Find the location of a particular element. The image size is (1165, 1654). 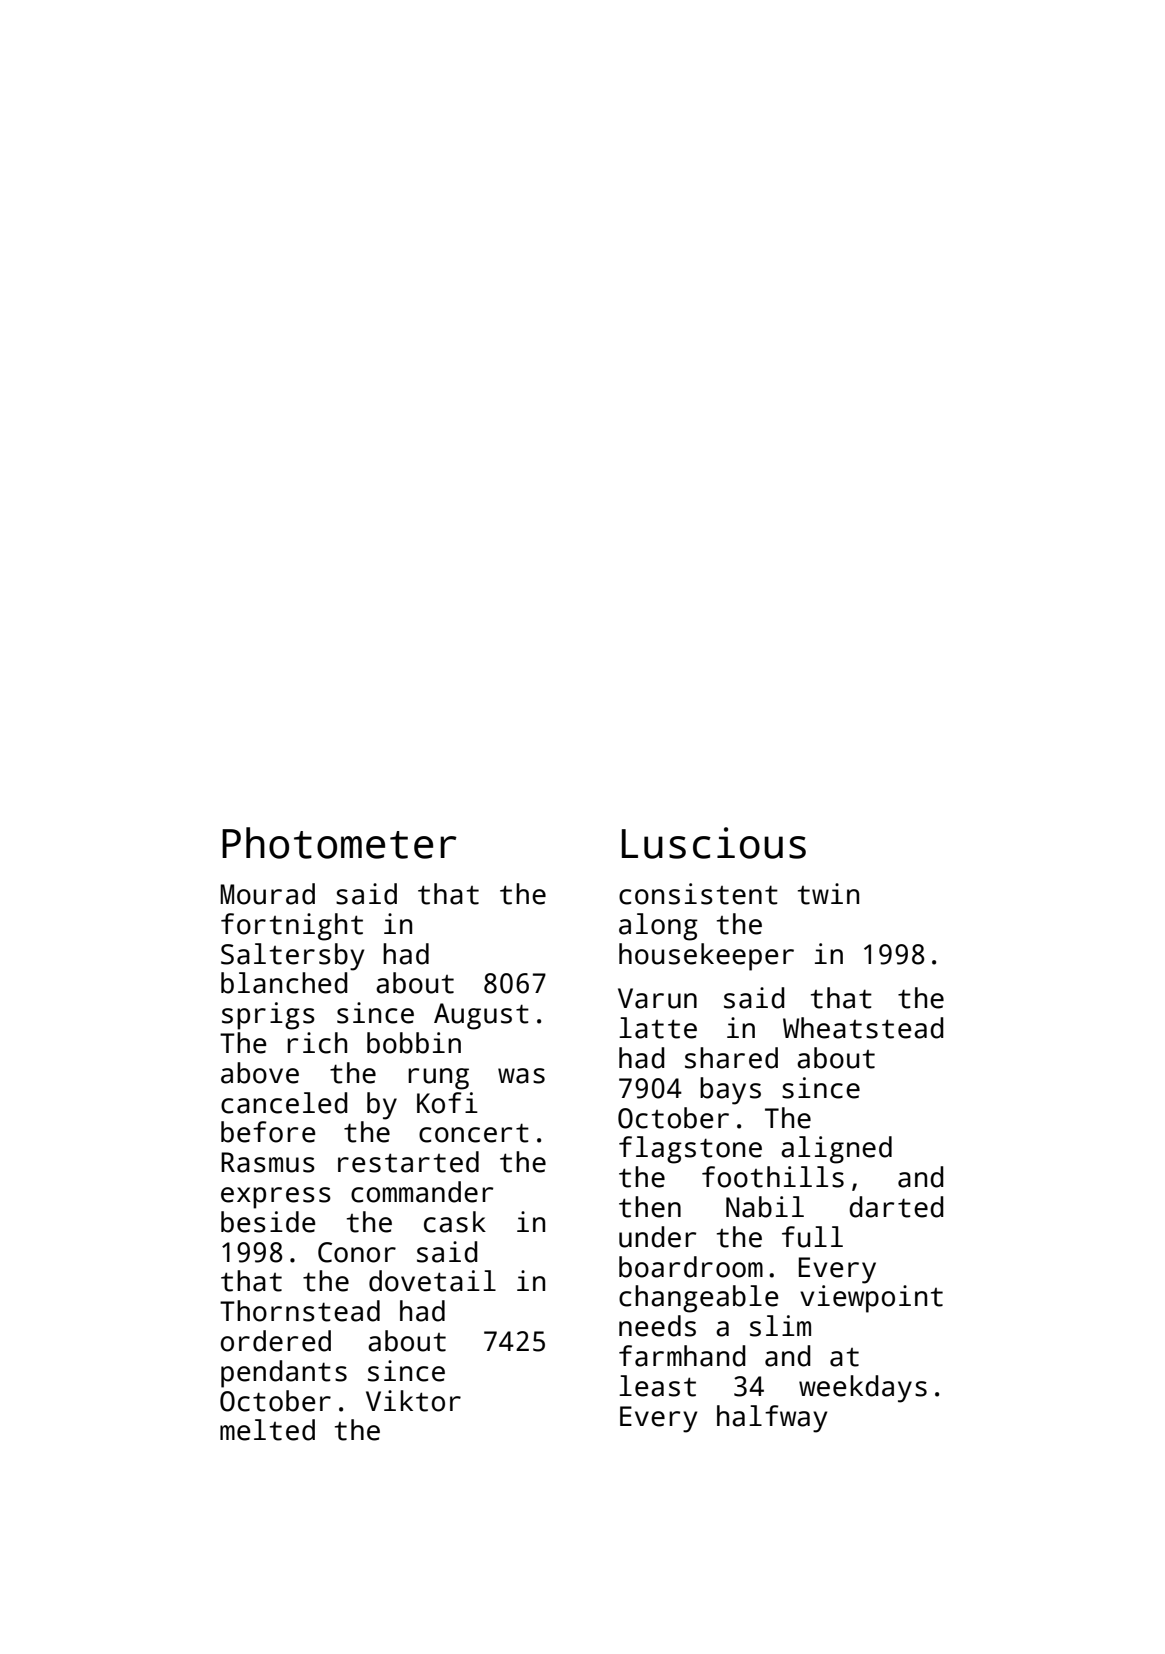

full is located at coordinates (812, 1237).
